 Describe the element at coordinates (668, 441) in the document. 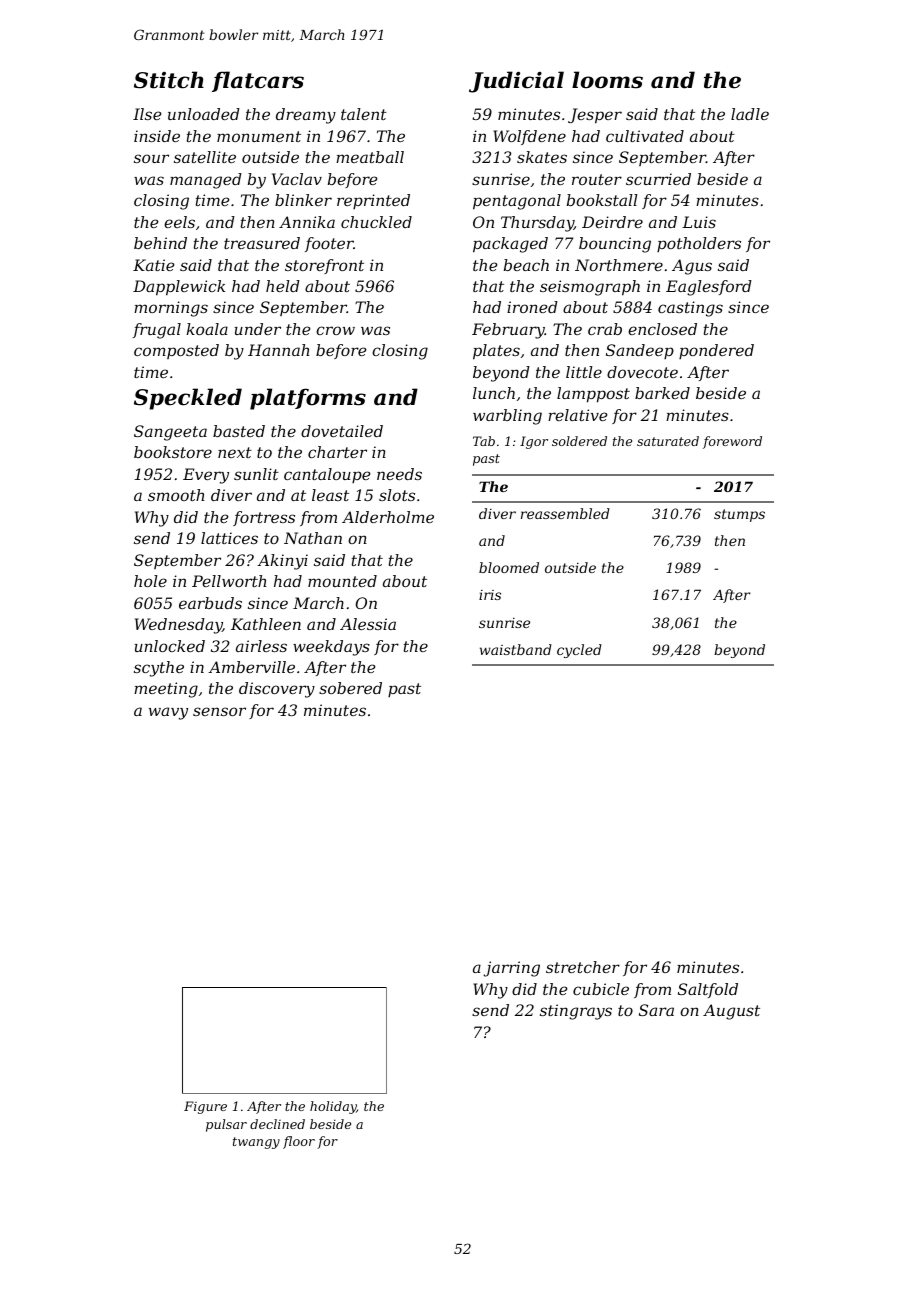

I see `saturated` at that location.
